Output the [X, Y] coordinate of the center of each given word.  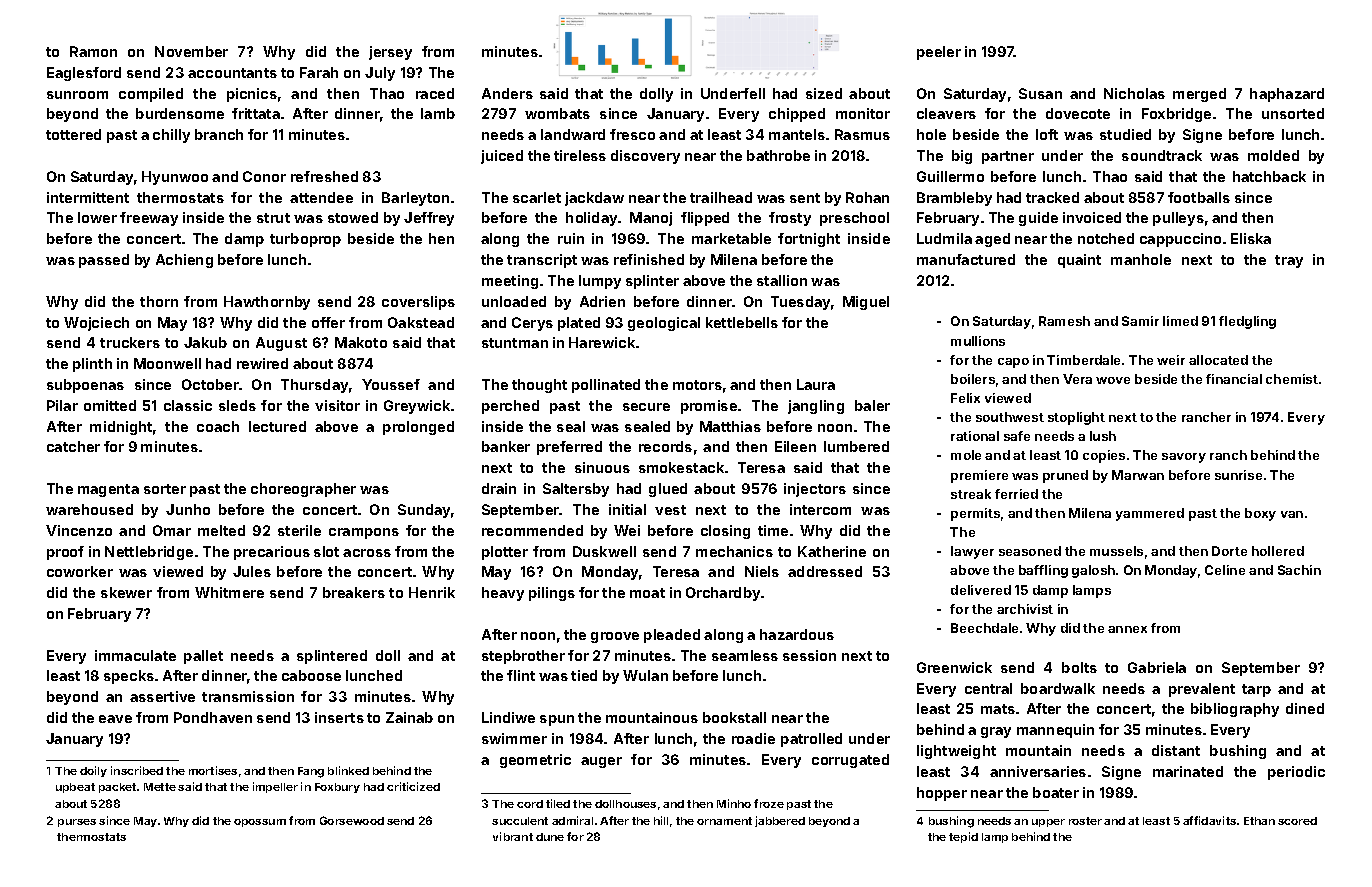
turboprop [305, 240]
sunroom [77, 95]
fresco [632, 134]
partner [1008, 157]
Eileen [795, 446]
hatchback [1269, 176]
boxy [1260, 514]
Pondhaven [213, 717]
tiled [558, 803]
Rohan [867, 197]
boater [1056, 792]
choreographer [303, 490]
